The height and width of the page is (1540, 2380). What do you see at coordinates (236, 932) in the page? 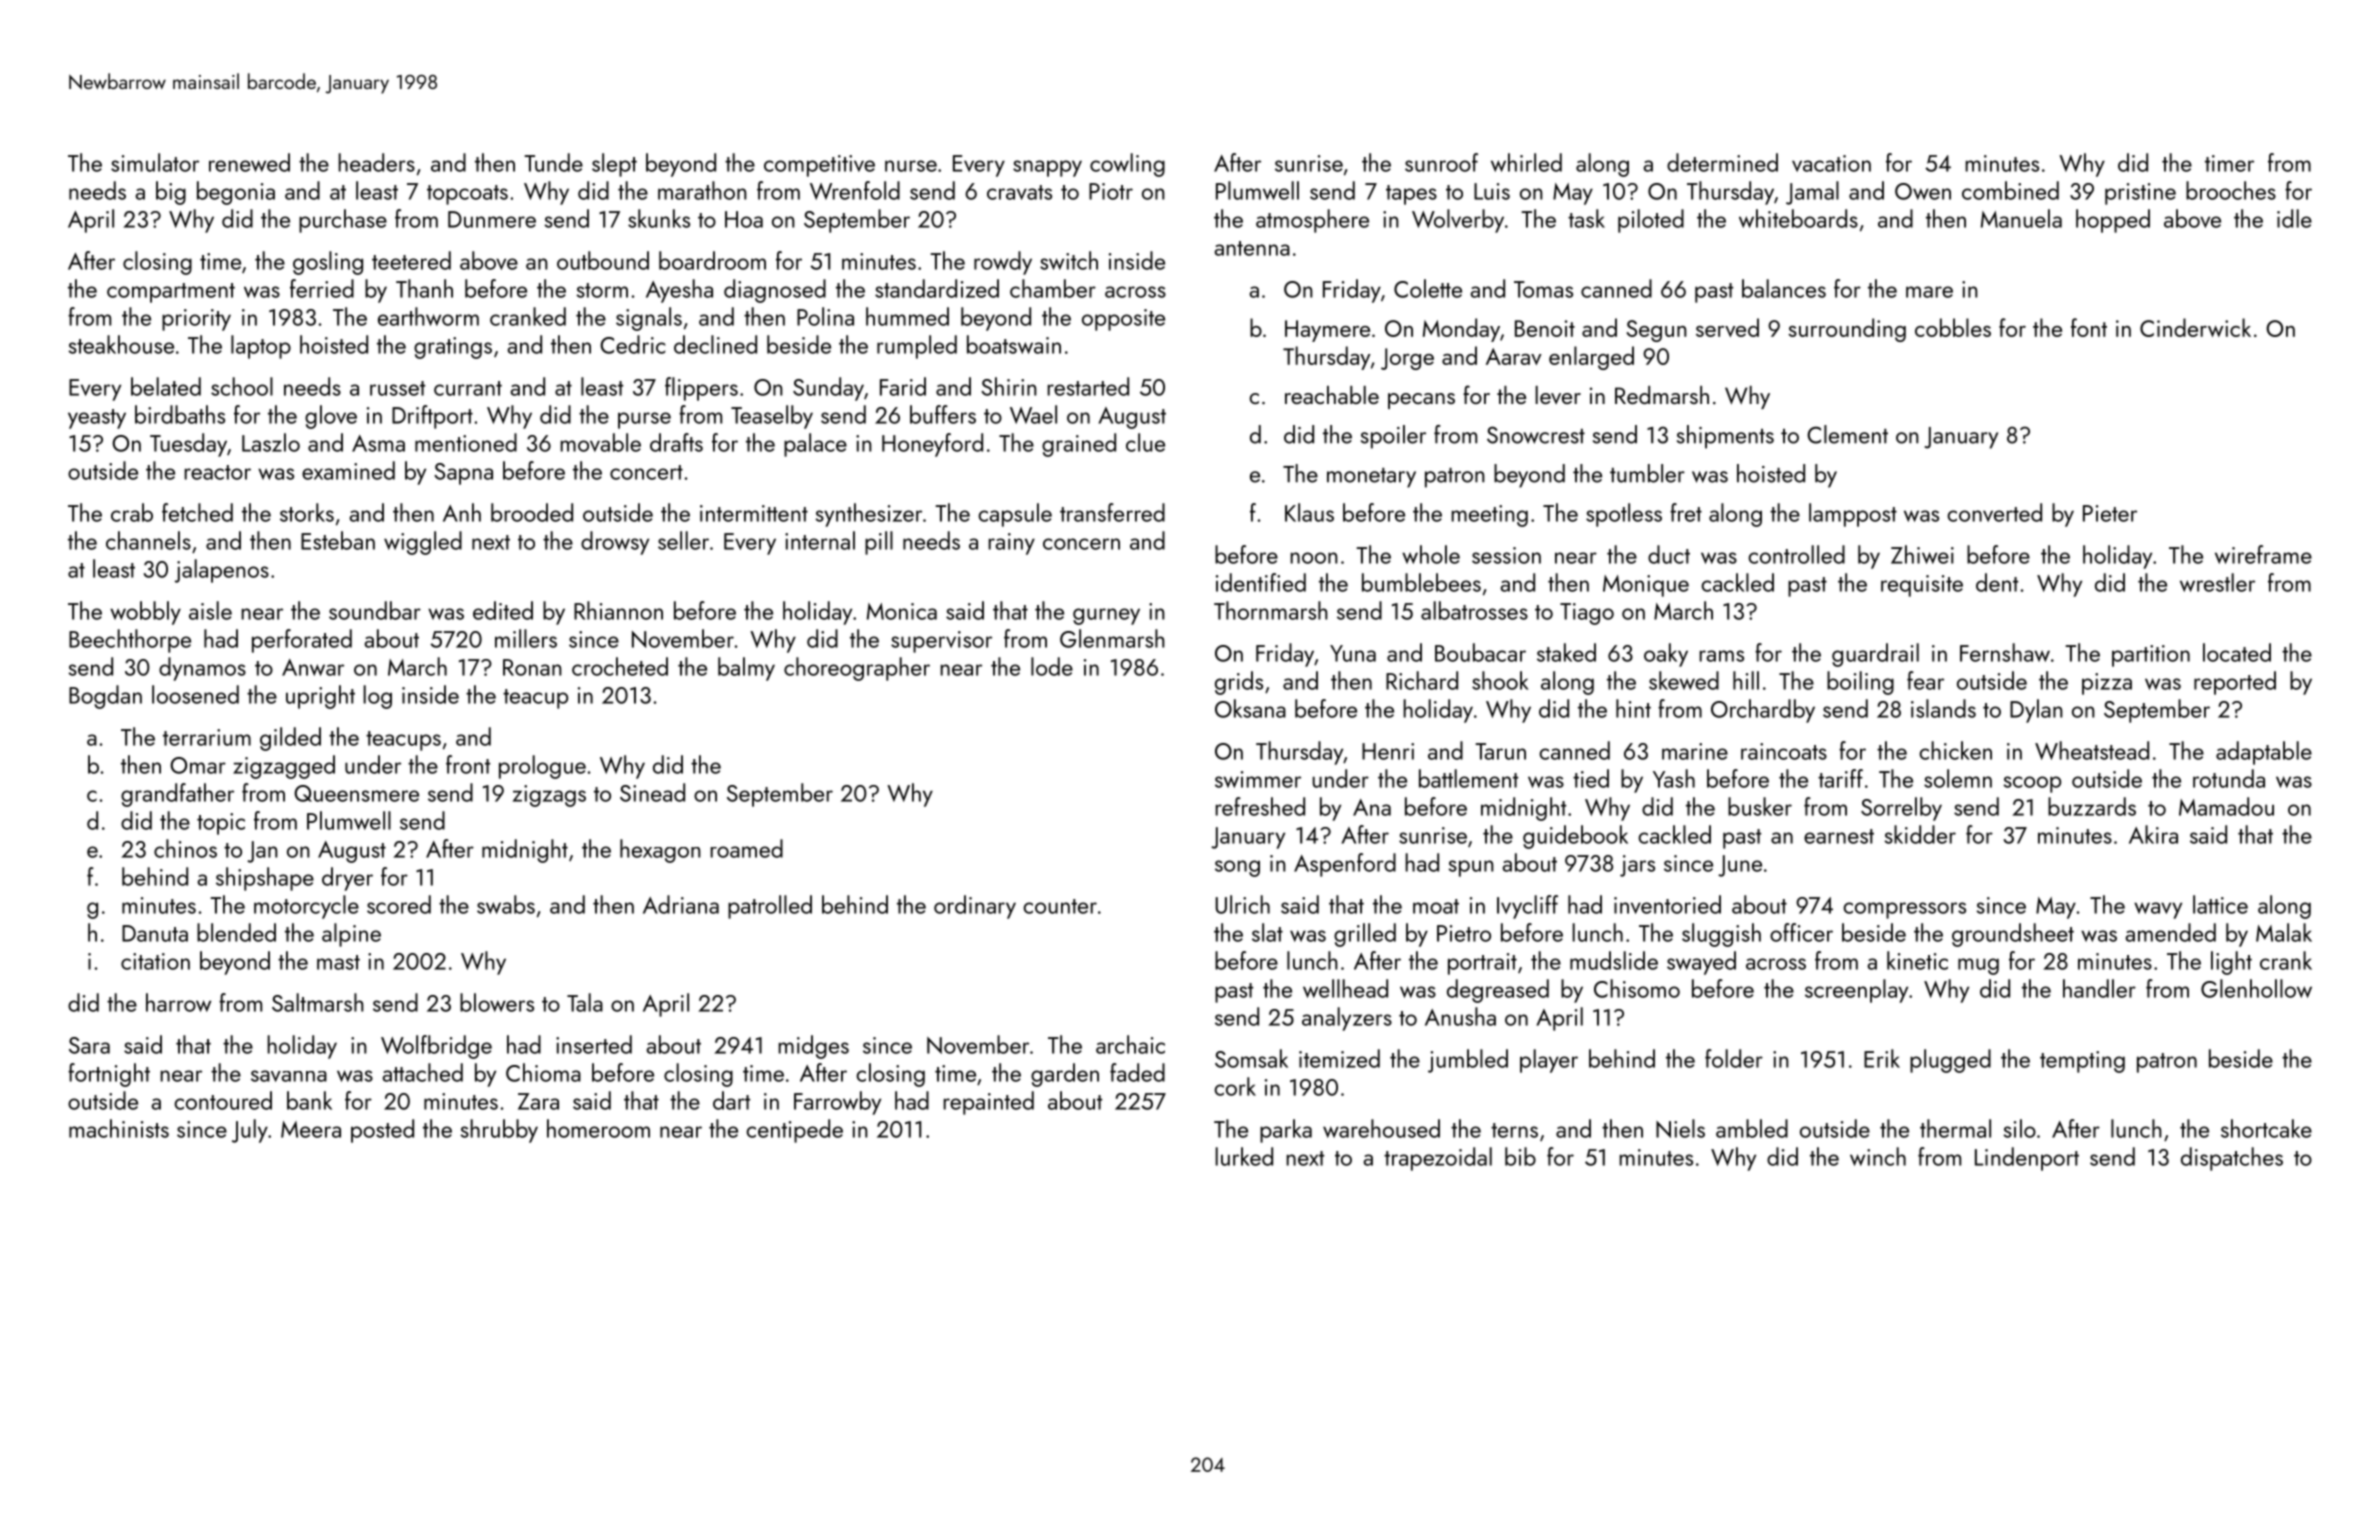
I see `blended` at bounding box center [236, 932].
